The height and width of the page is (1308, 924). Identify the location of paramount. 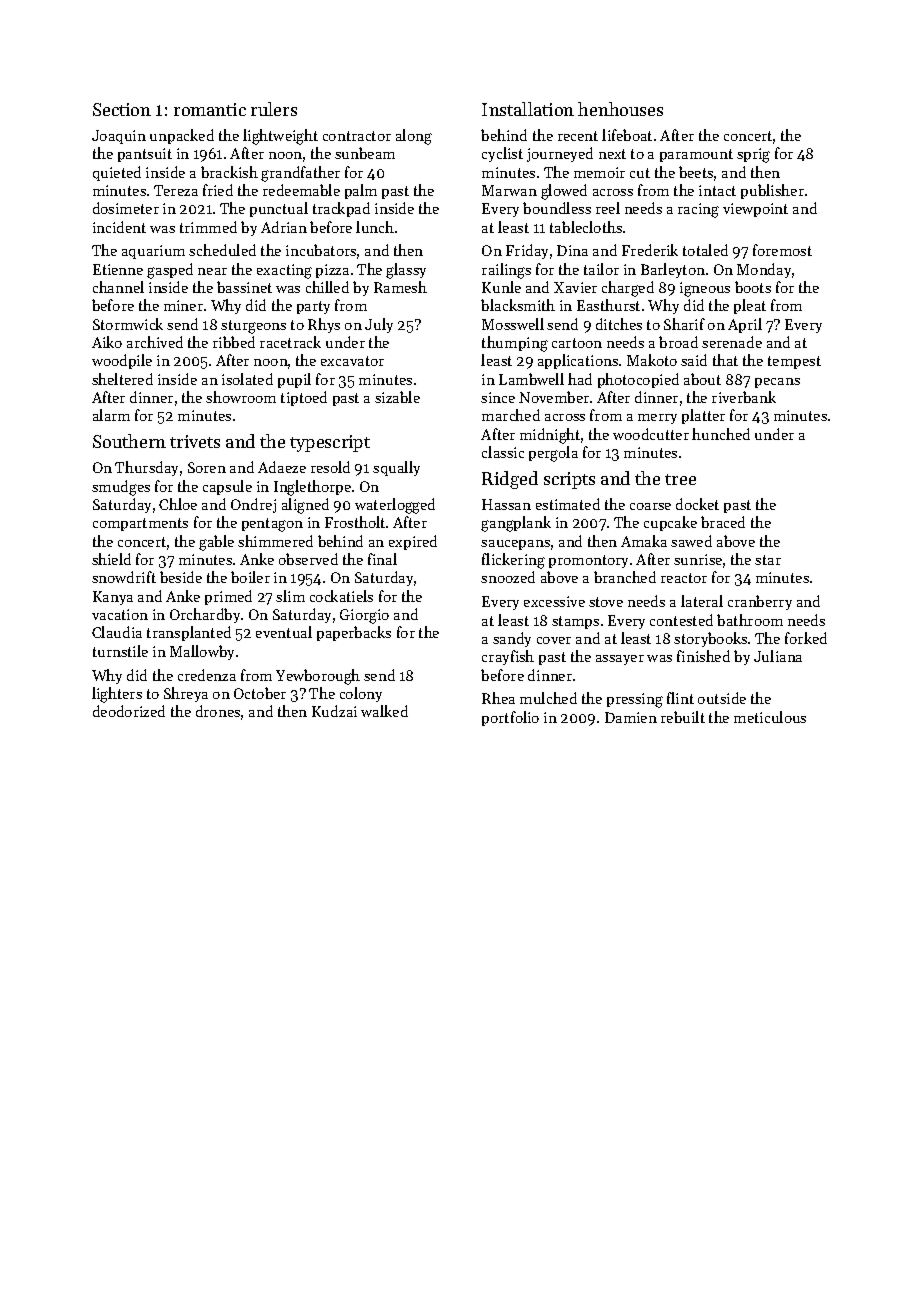
(696, 155).
